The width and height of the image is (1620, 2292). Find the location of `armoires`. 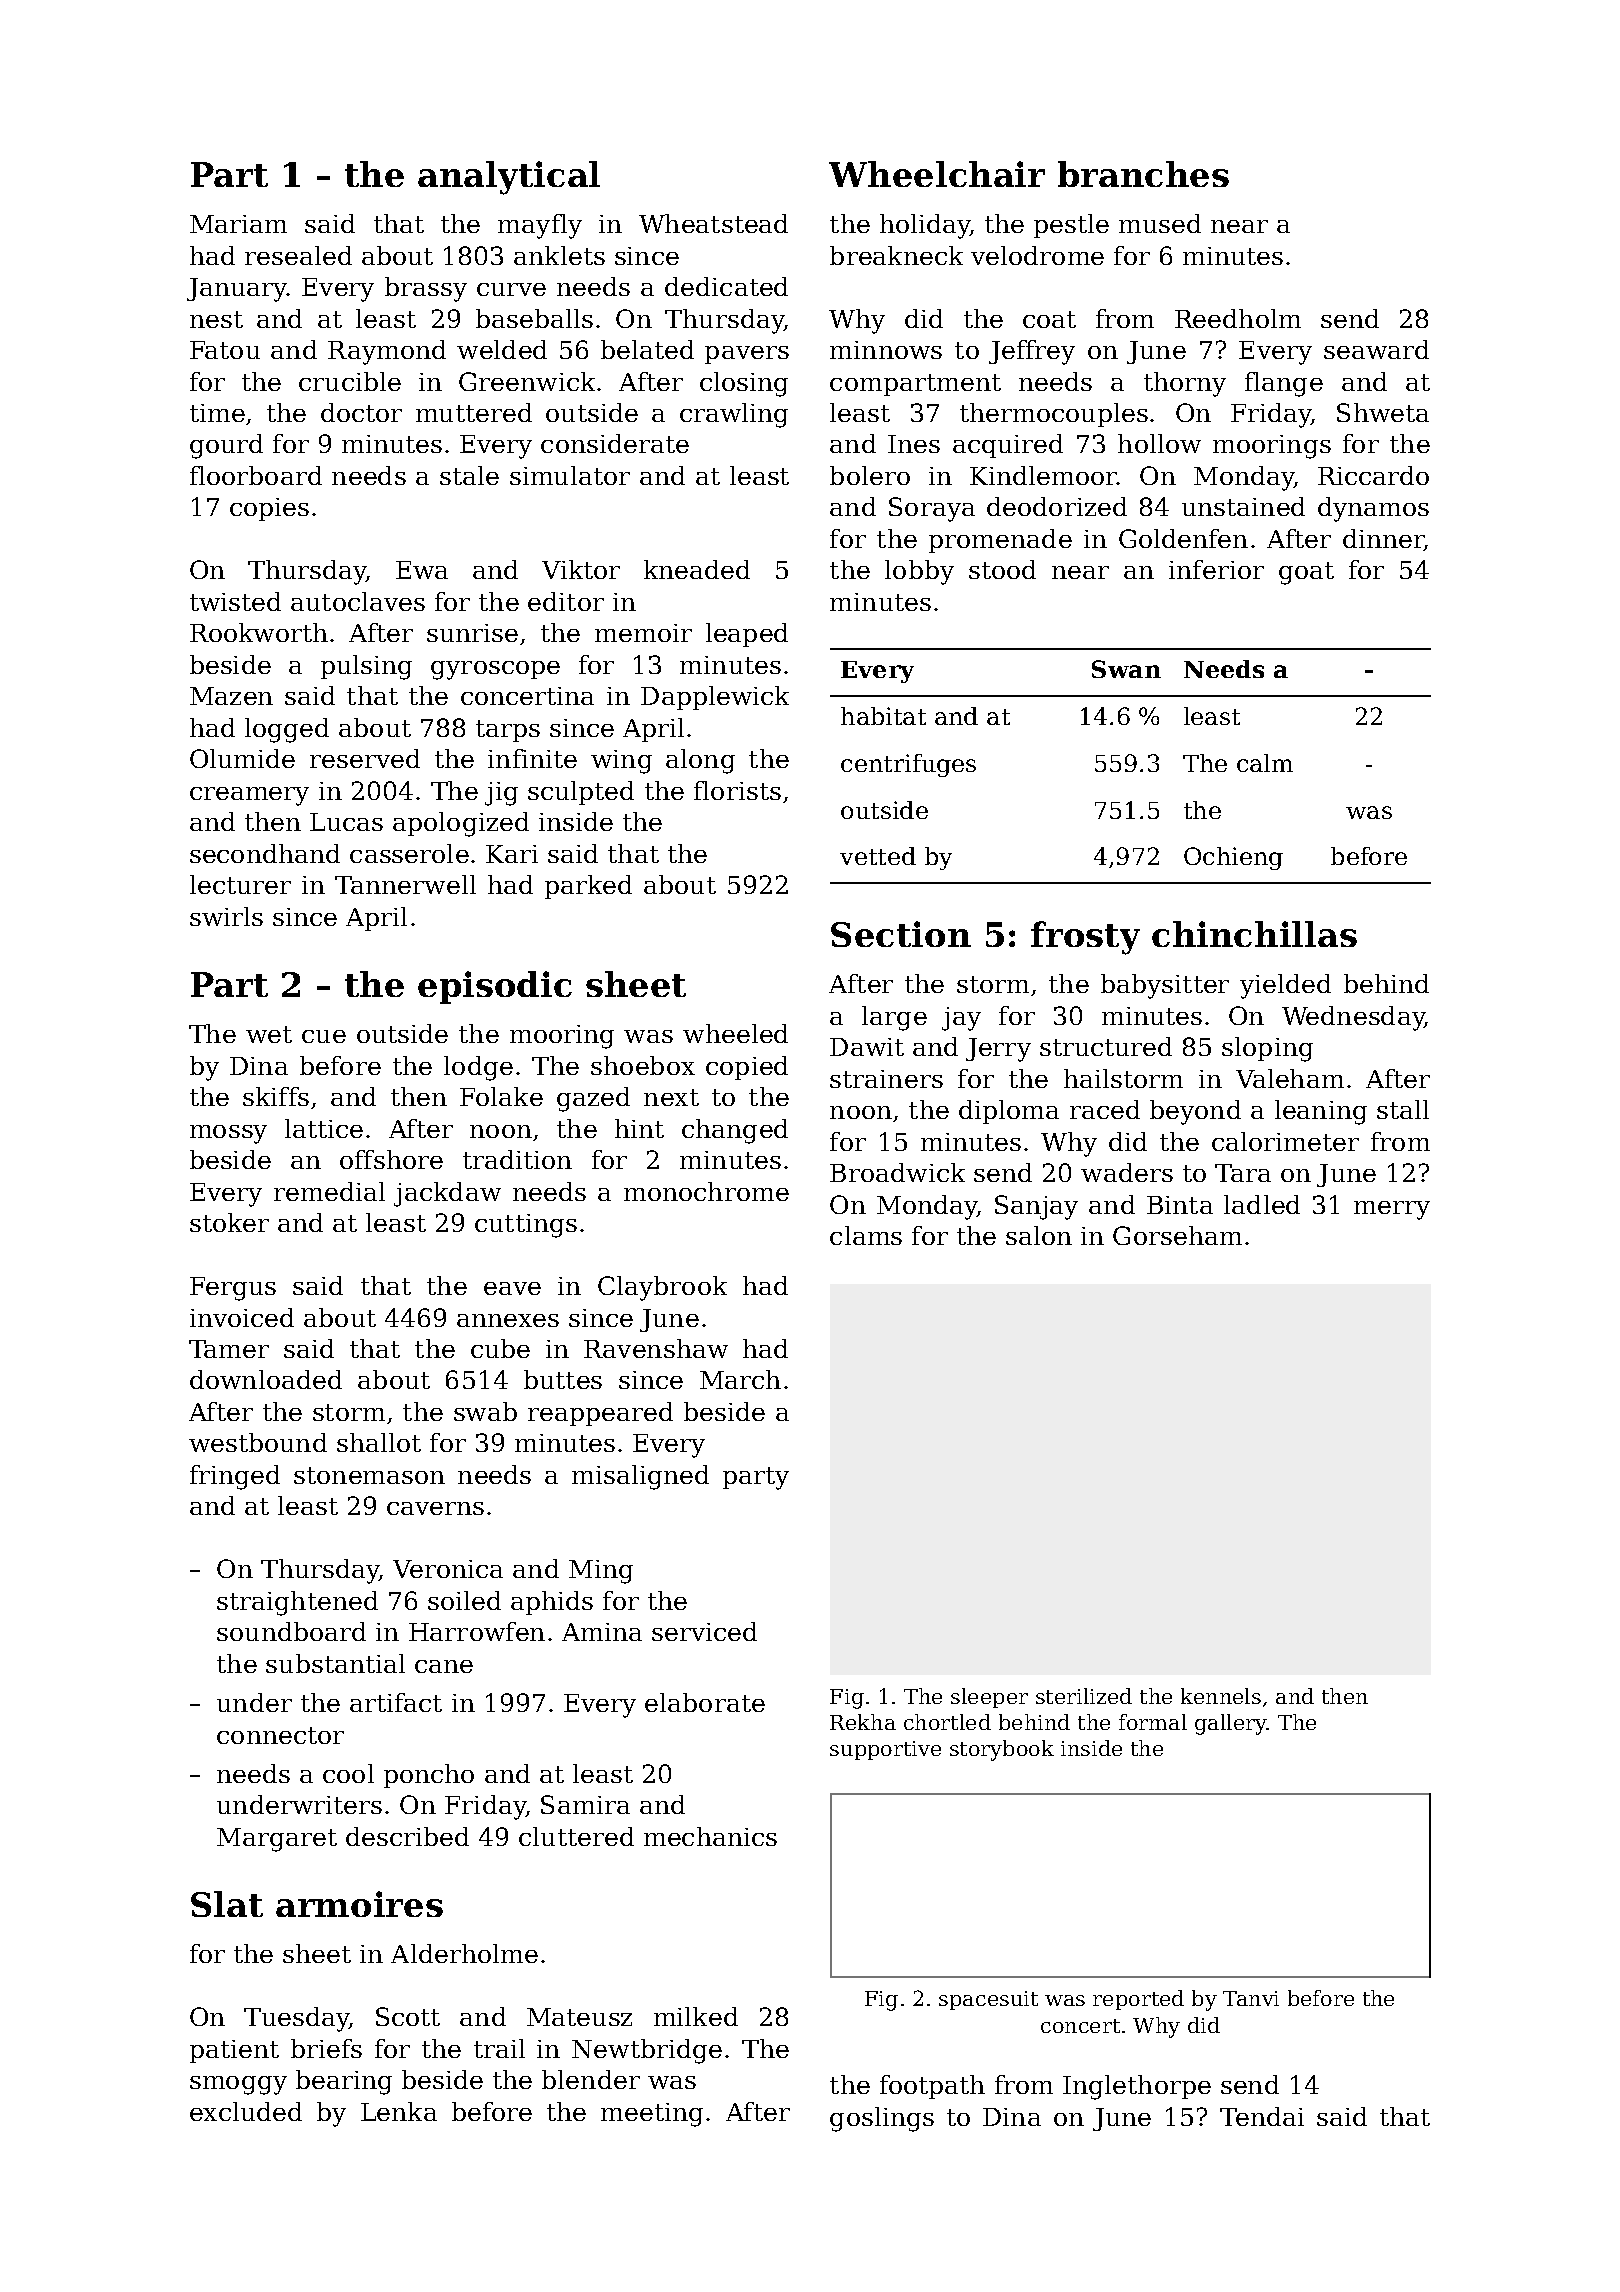

armoires is located at coordinates (359, 1904).
